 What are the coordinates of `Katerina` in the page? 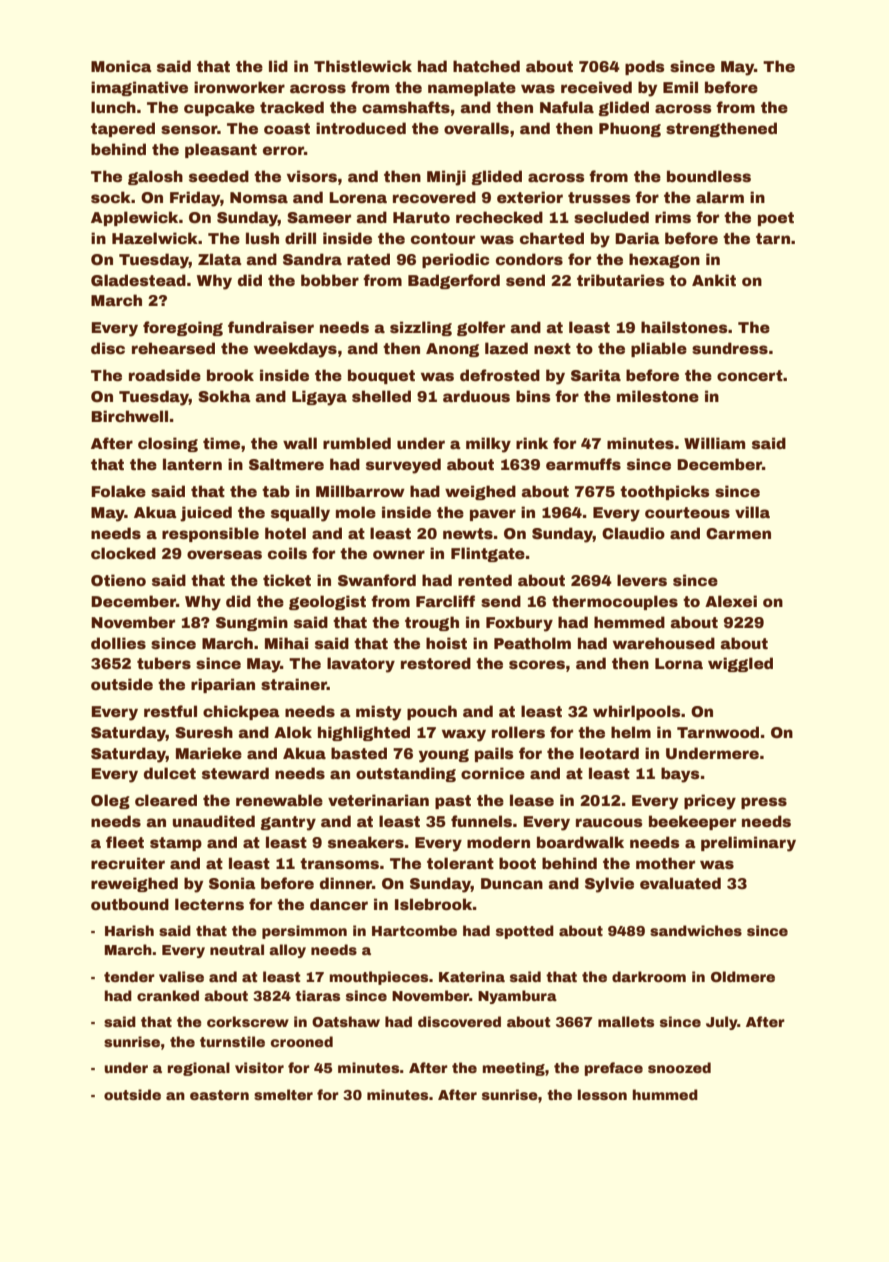 It's located at (472, 976).
